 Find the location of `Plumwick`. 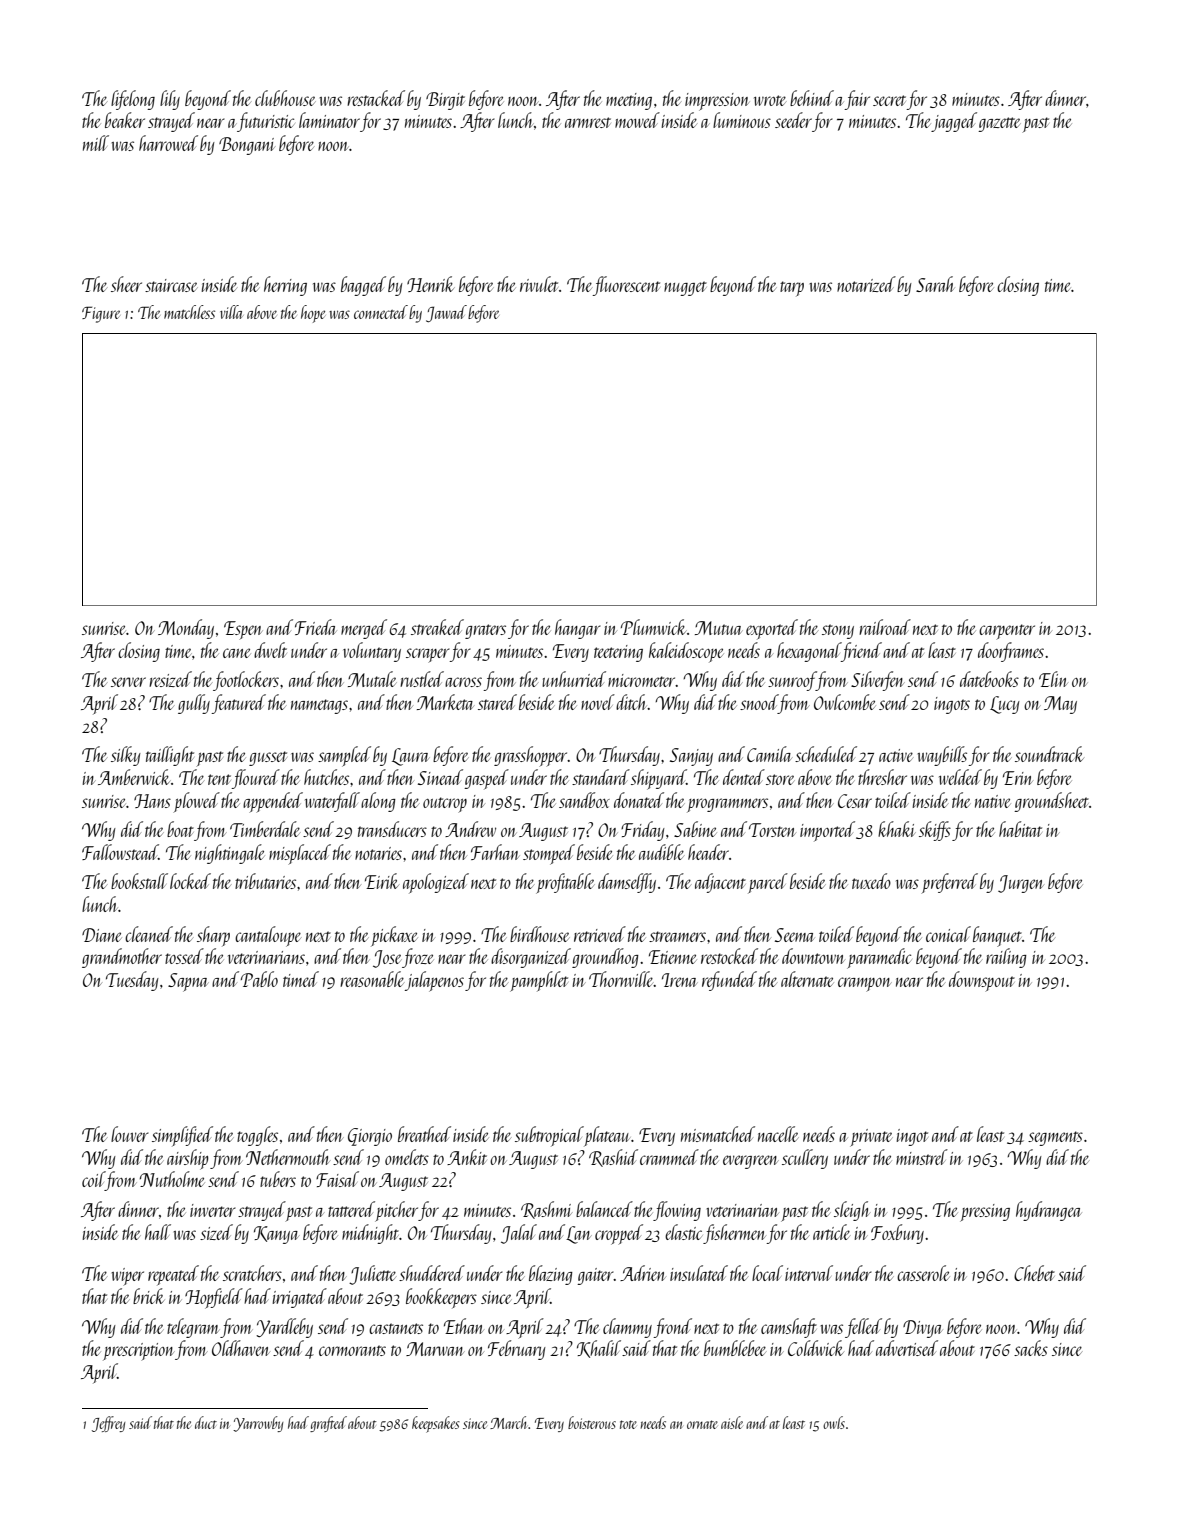

Plumwick is located at coordinates (654, 627).
